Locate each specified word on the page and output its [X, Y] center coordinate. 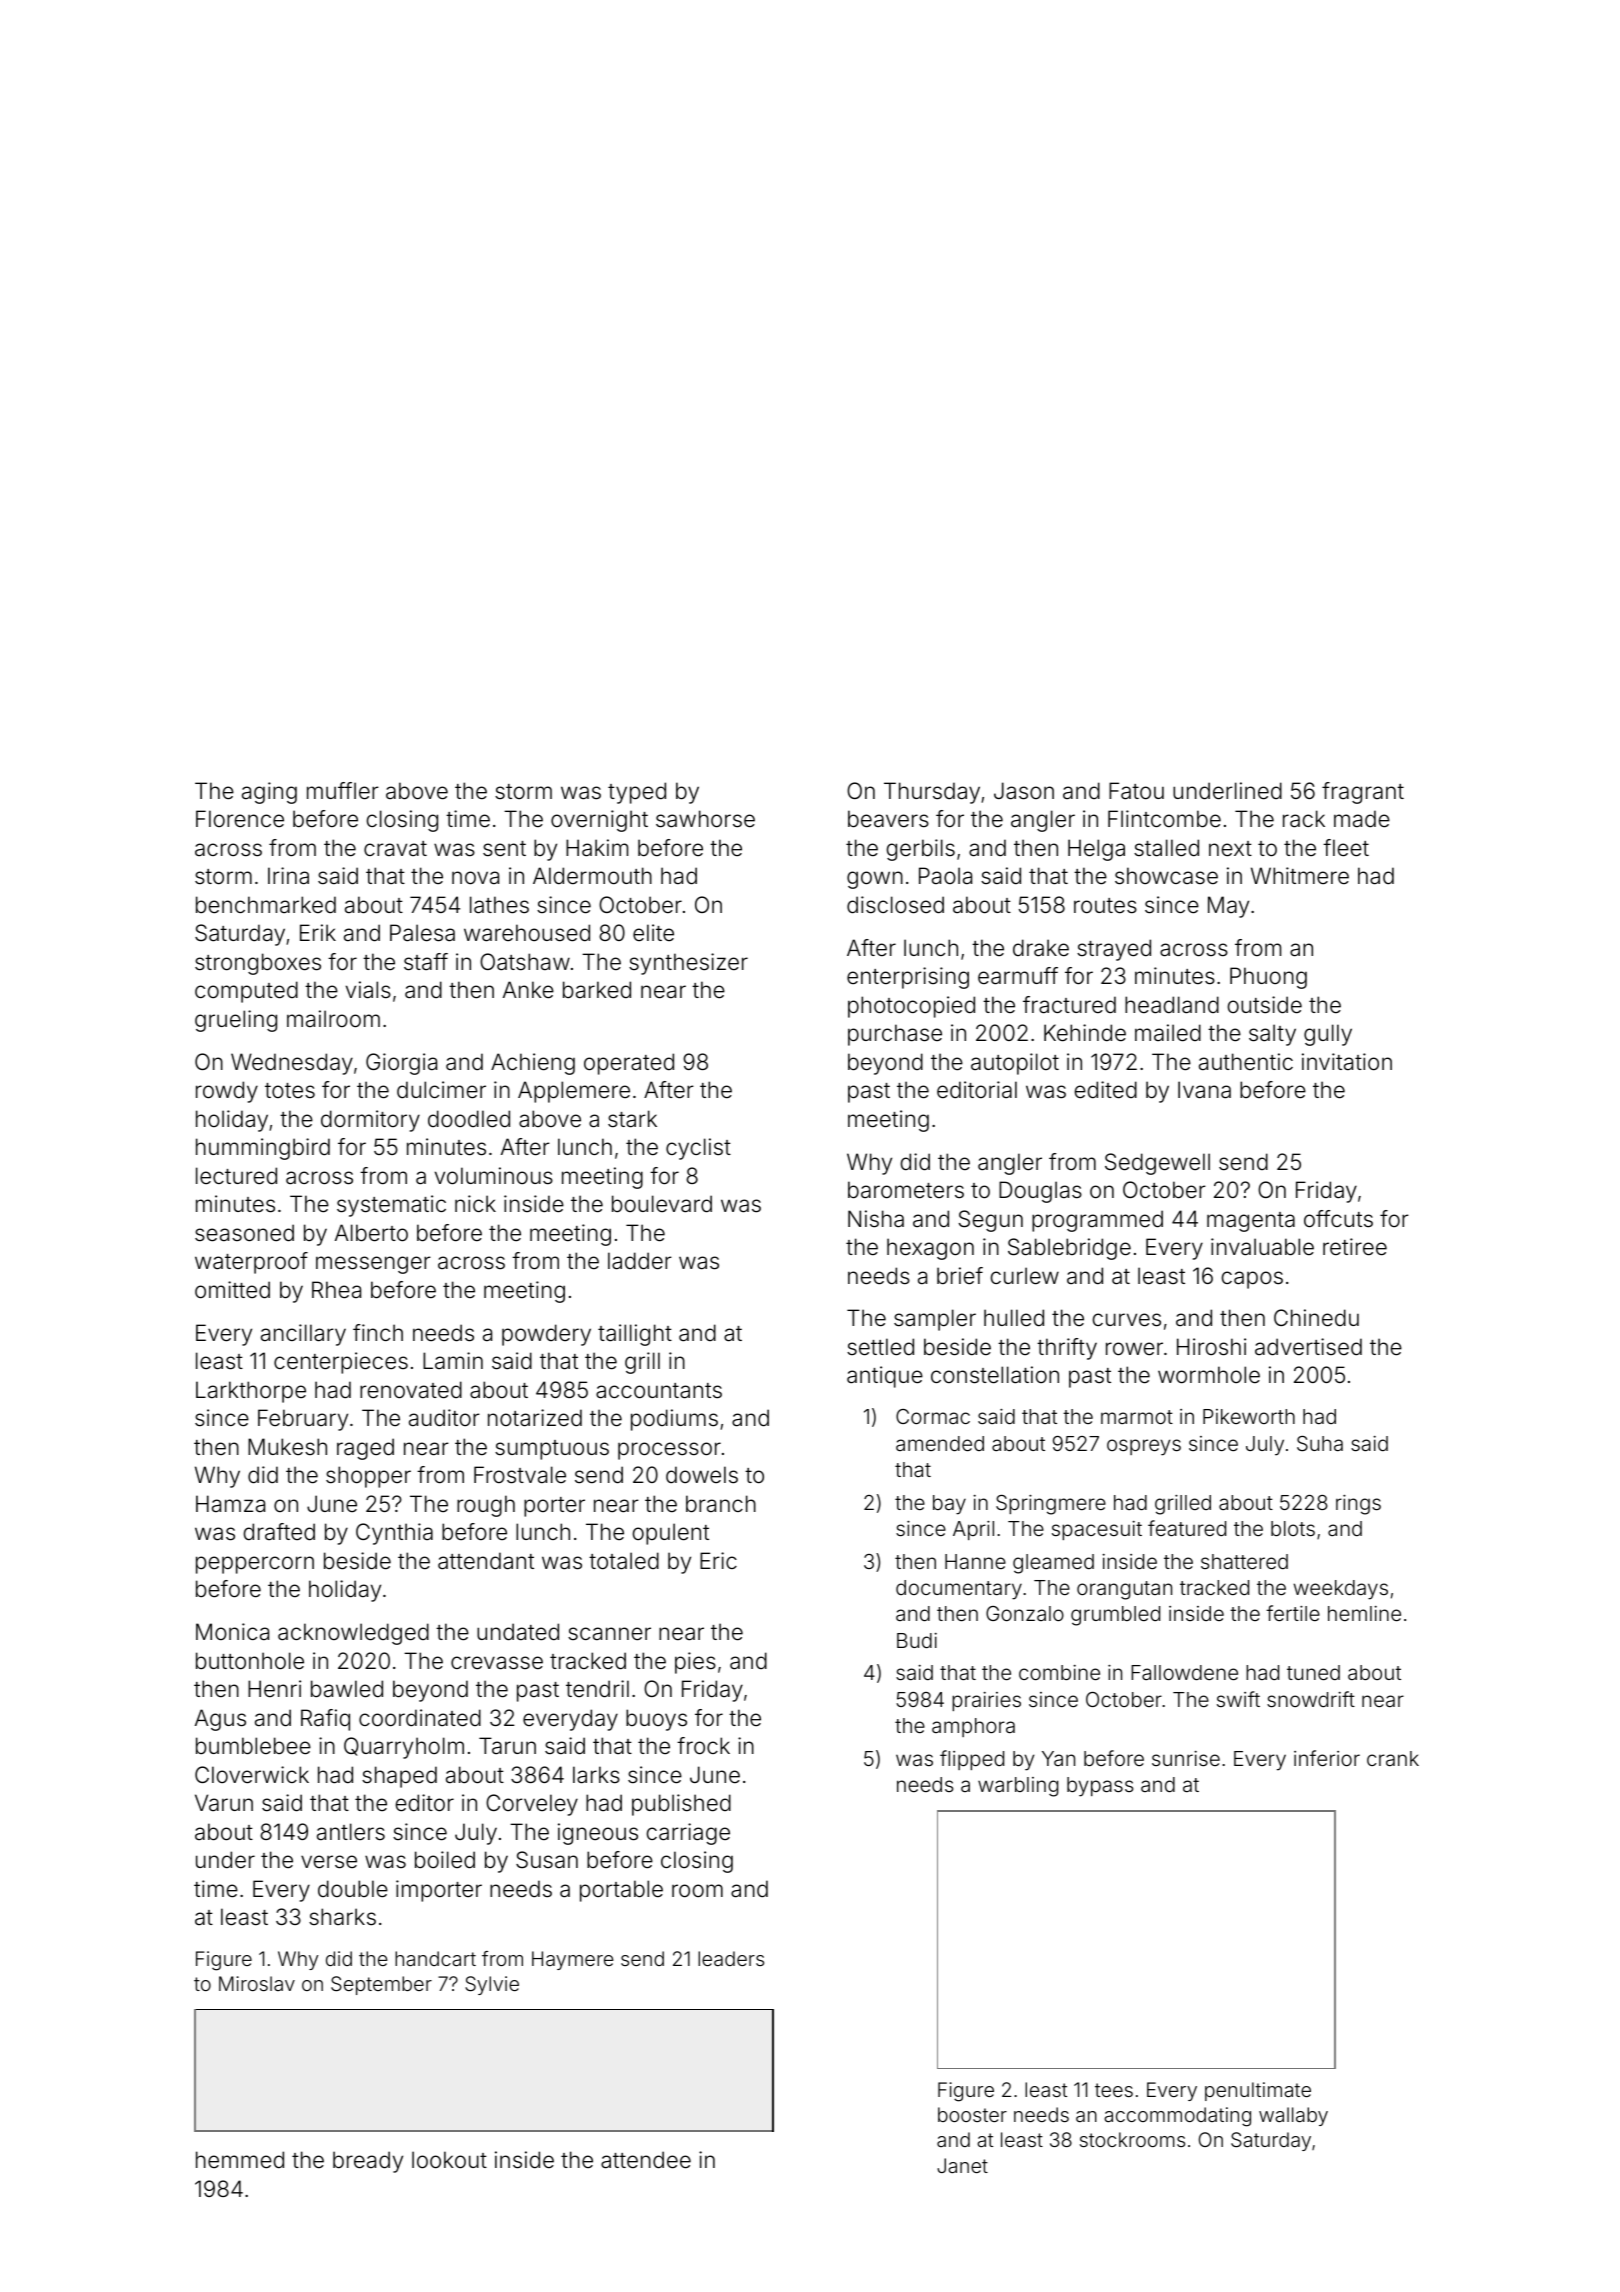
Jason [1024, 791]
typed [637, 793]
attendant [486, 1561]
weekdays [1340, 1590]
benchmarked [266, 905]
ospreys [1144, 1447]
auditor [444, 1418]
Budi [917, 1640]
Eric [718, 1560]
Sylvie [492, 1985]
